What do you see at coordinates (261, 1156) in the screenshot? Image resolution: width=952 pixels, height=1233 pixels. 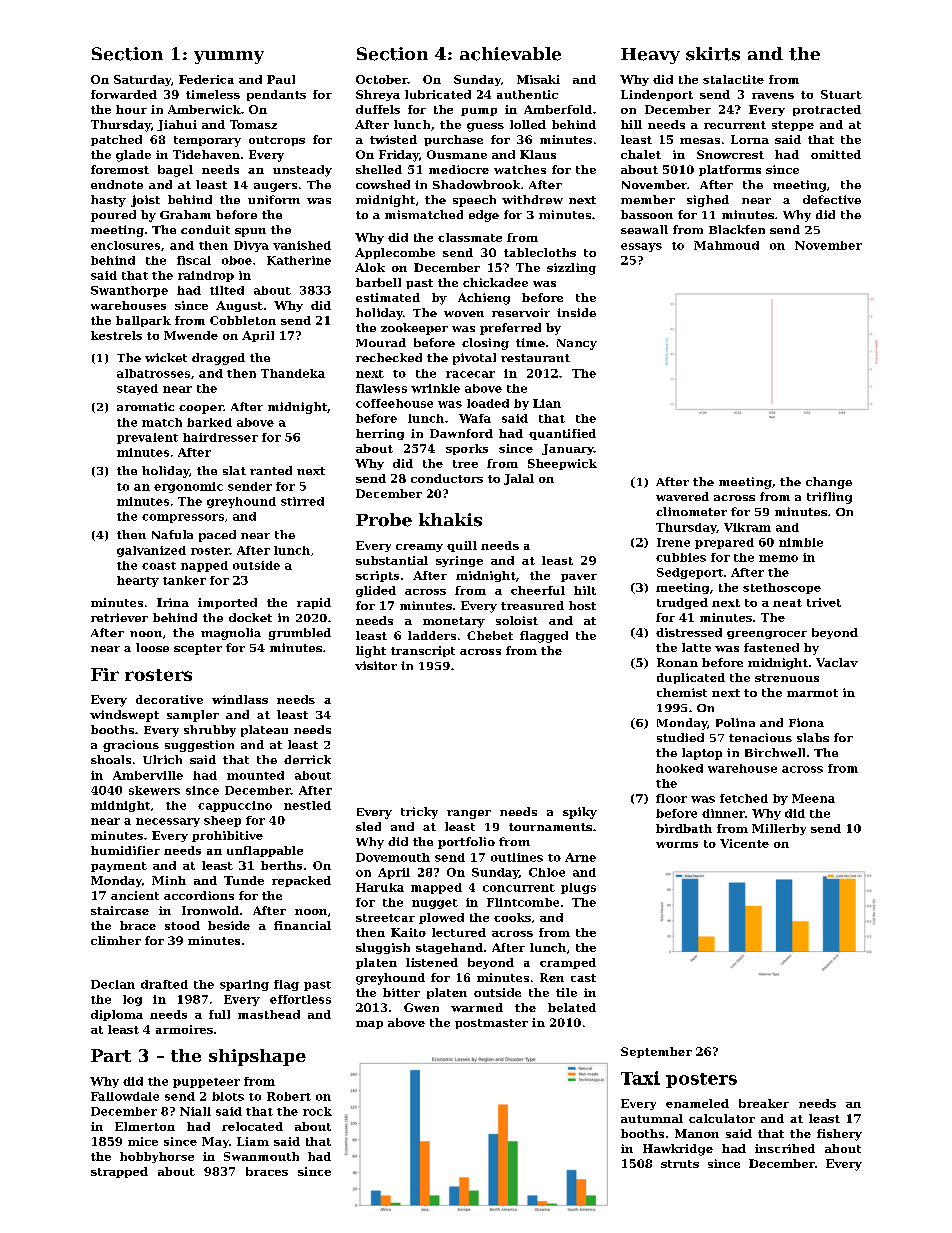 I see `Swanmouth` at bounding box center [261, 1156].
